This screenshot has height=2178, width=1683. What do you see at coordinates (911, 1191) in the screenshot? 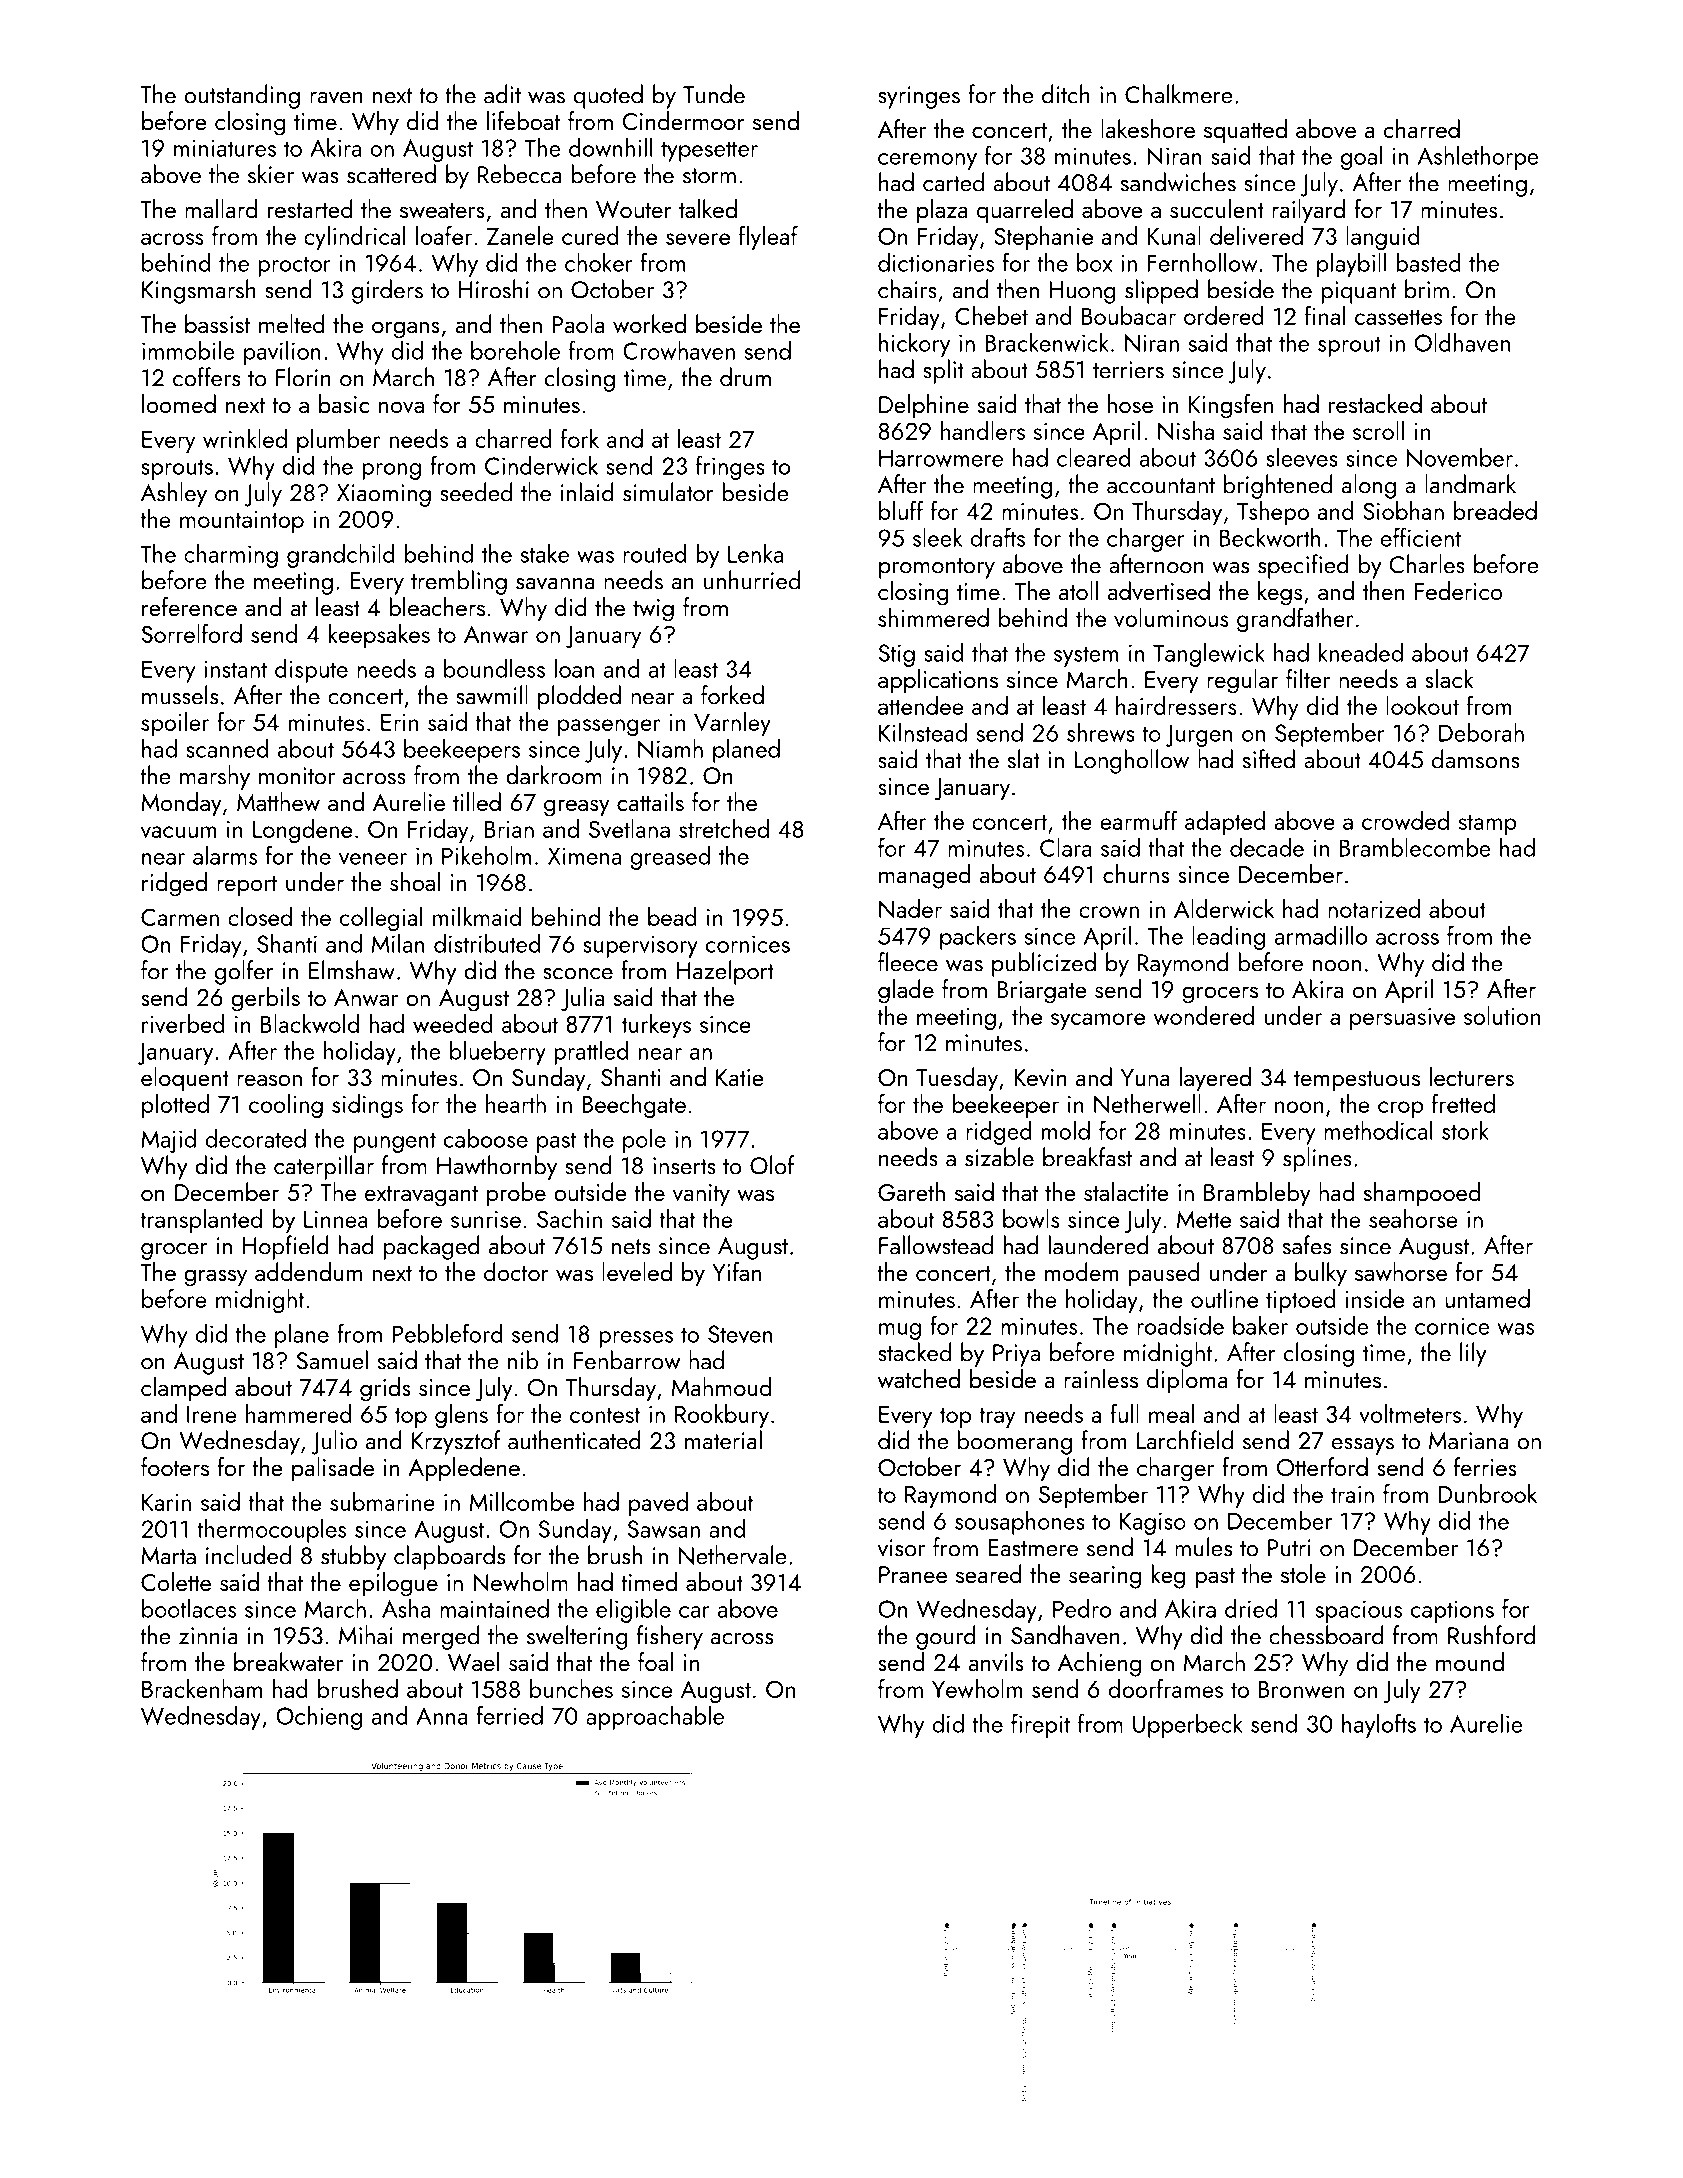
I see `Gareth` at bounding box center [911, 1191].
